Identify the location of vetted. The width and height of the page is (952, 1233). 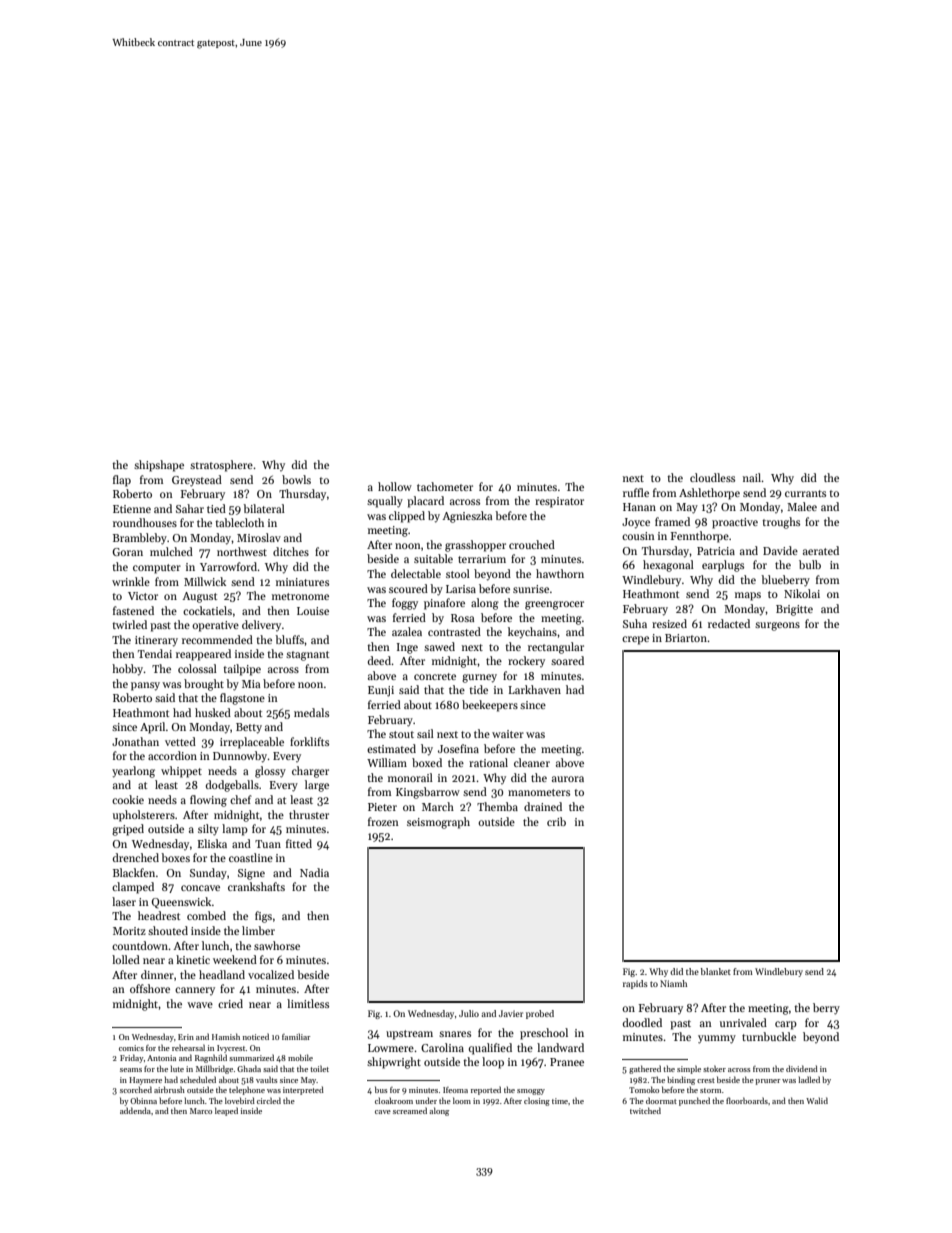
(180, 741).
